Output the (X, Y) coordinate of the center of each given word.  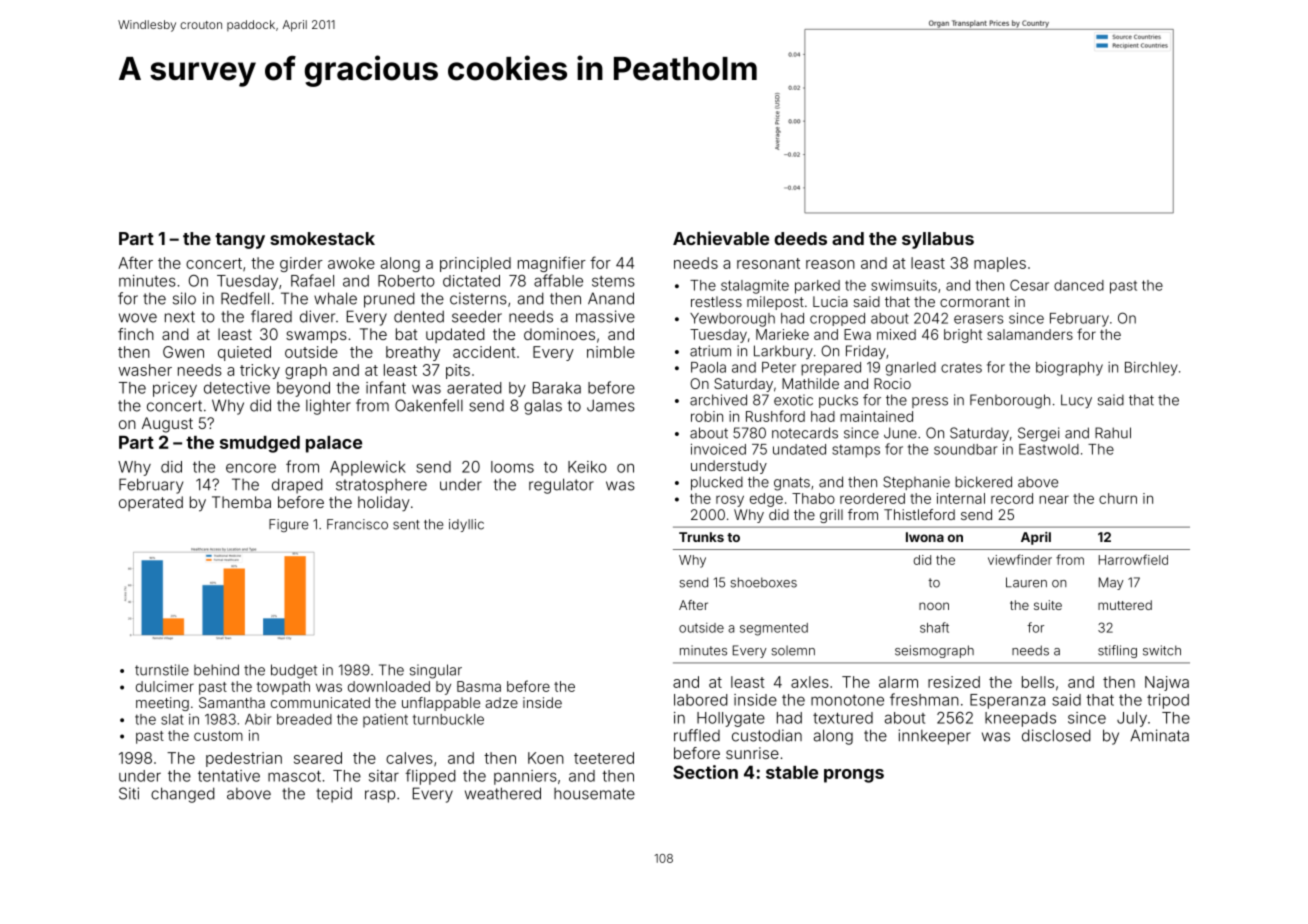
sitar (384, 776)
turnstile (162, 670)
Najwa (1167, 683)
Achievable (721, 238)
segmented (774, 629)
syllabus (938, 240)
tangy (240, 241)
